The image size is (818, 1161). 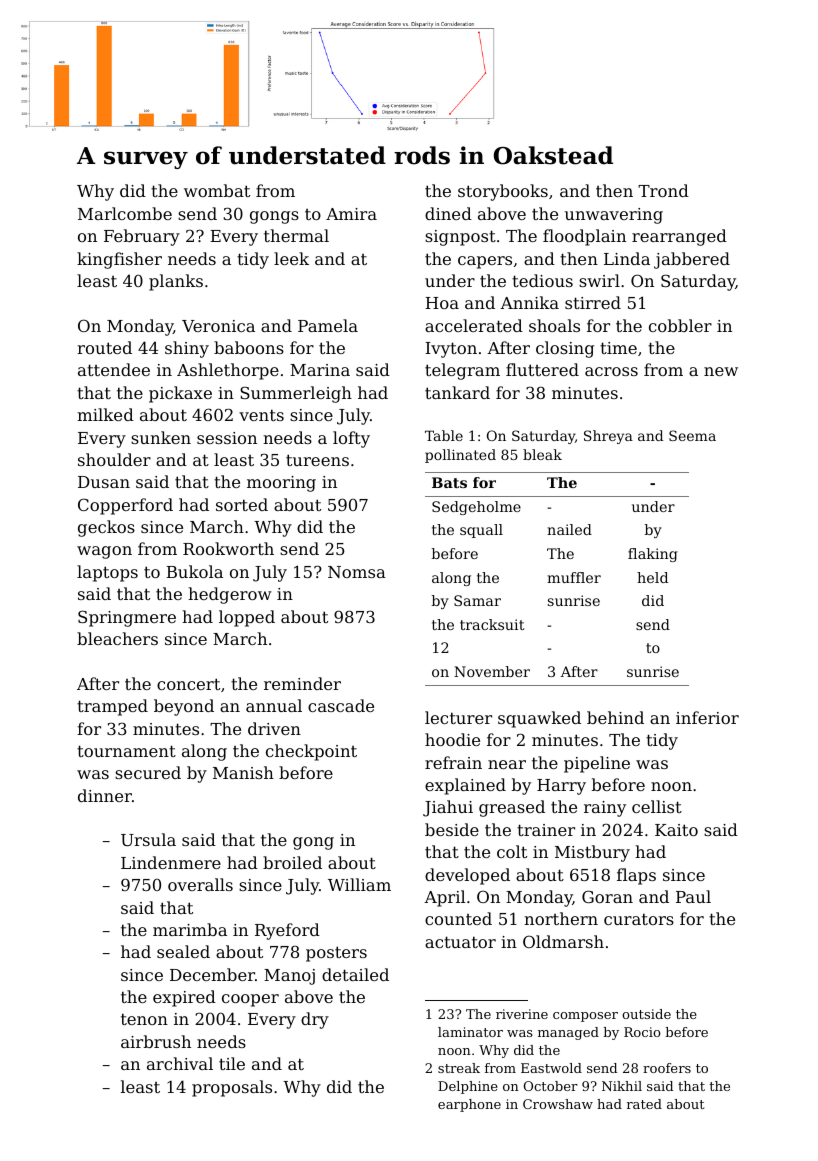 What do you see at coordinates (292, 862) in the image?
I see `broiled` at bounding box center [292, 862].
